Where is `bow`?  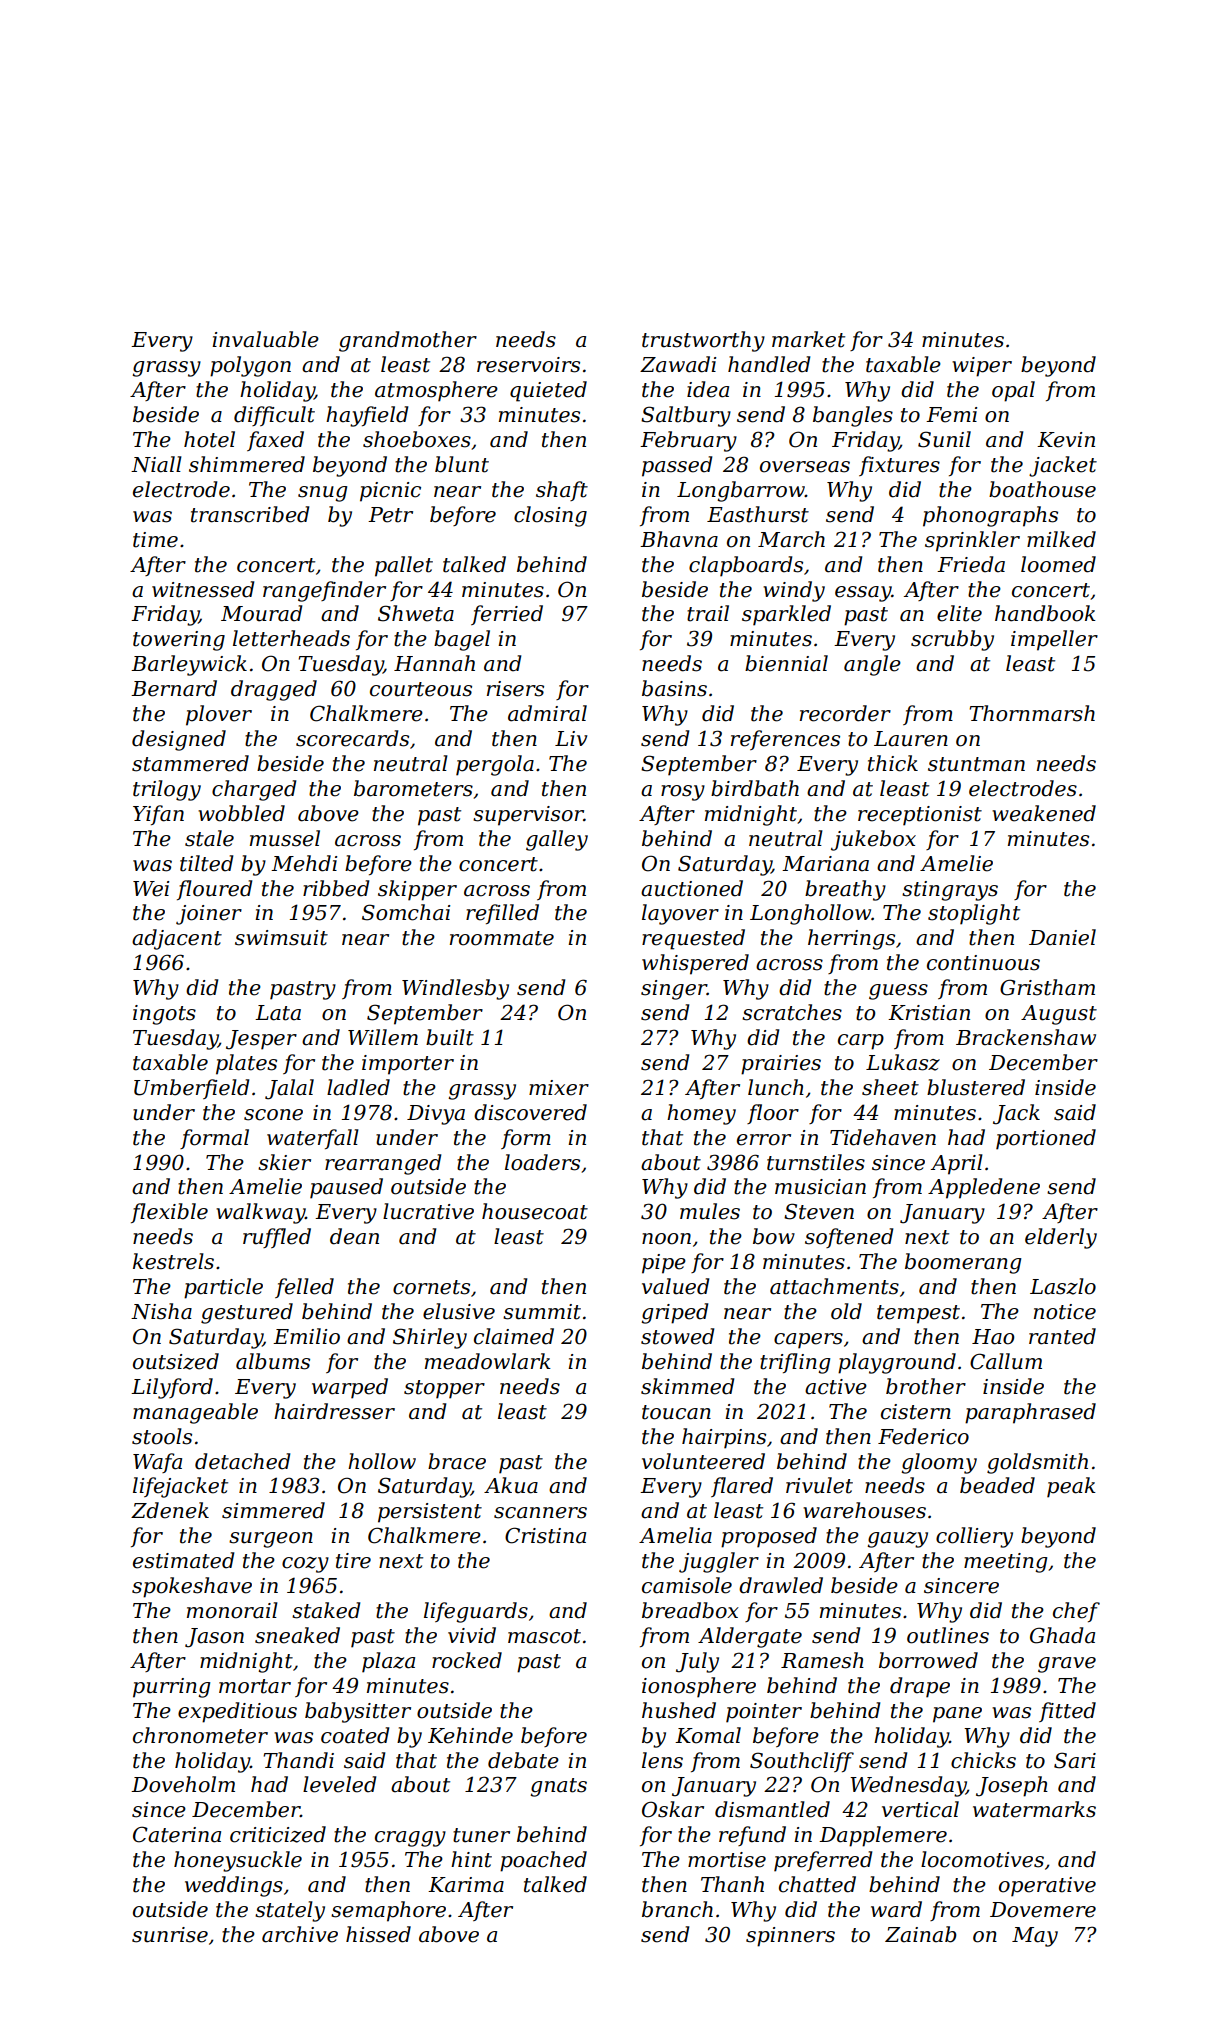 bow is located at coordinates (774, 1236).
